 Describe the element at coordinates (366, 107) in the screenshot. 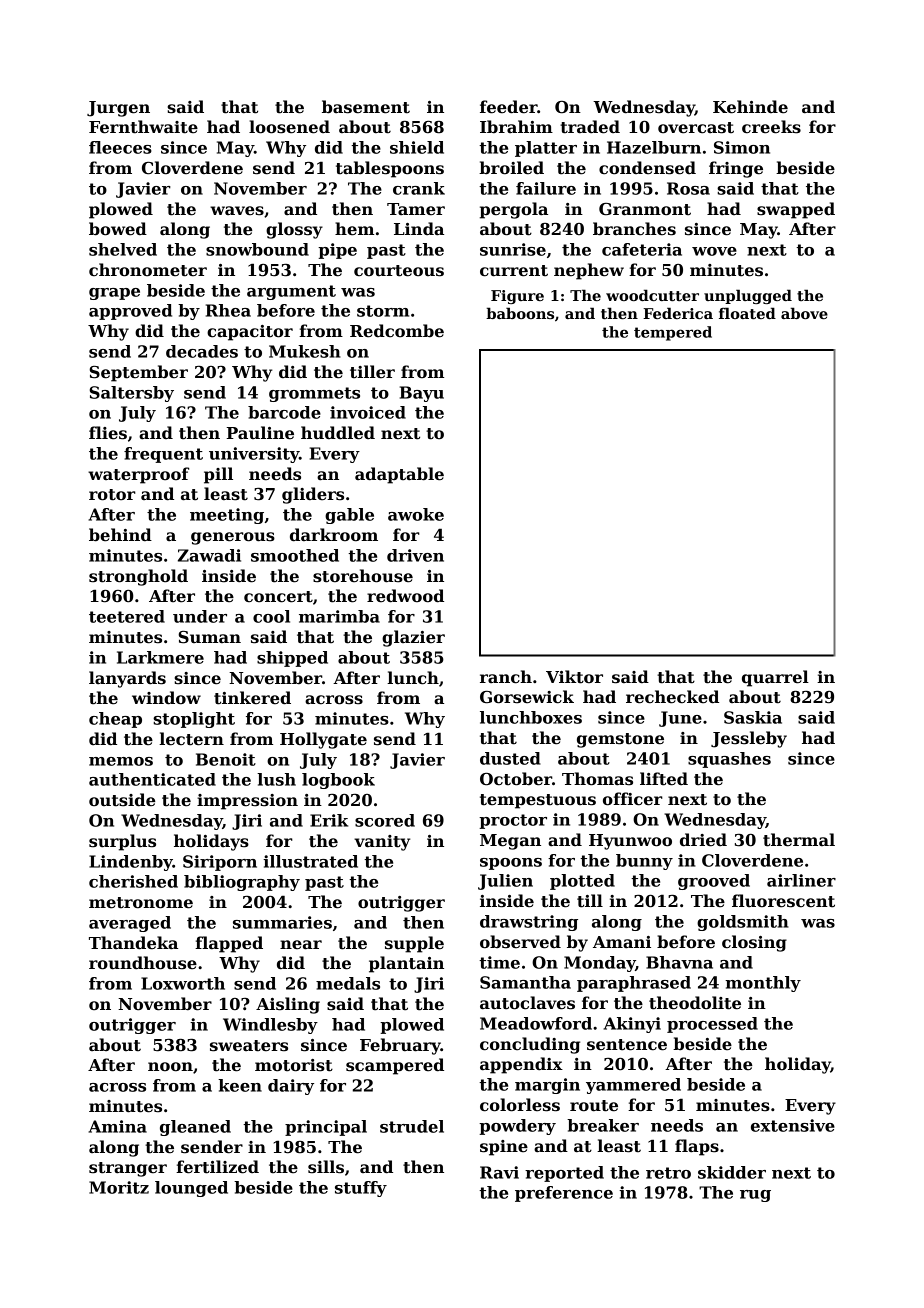

I see `basement` at that location.
